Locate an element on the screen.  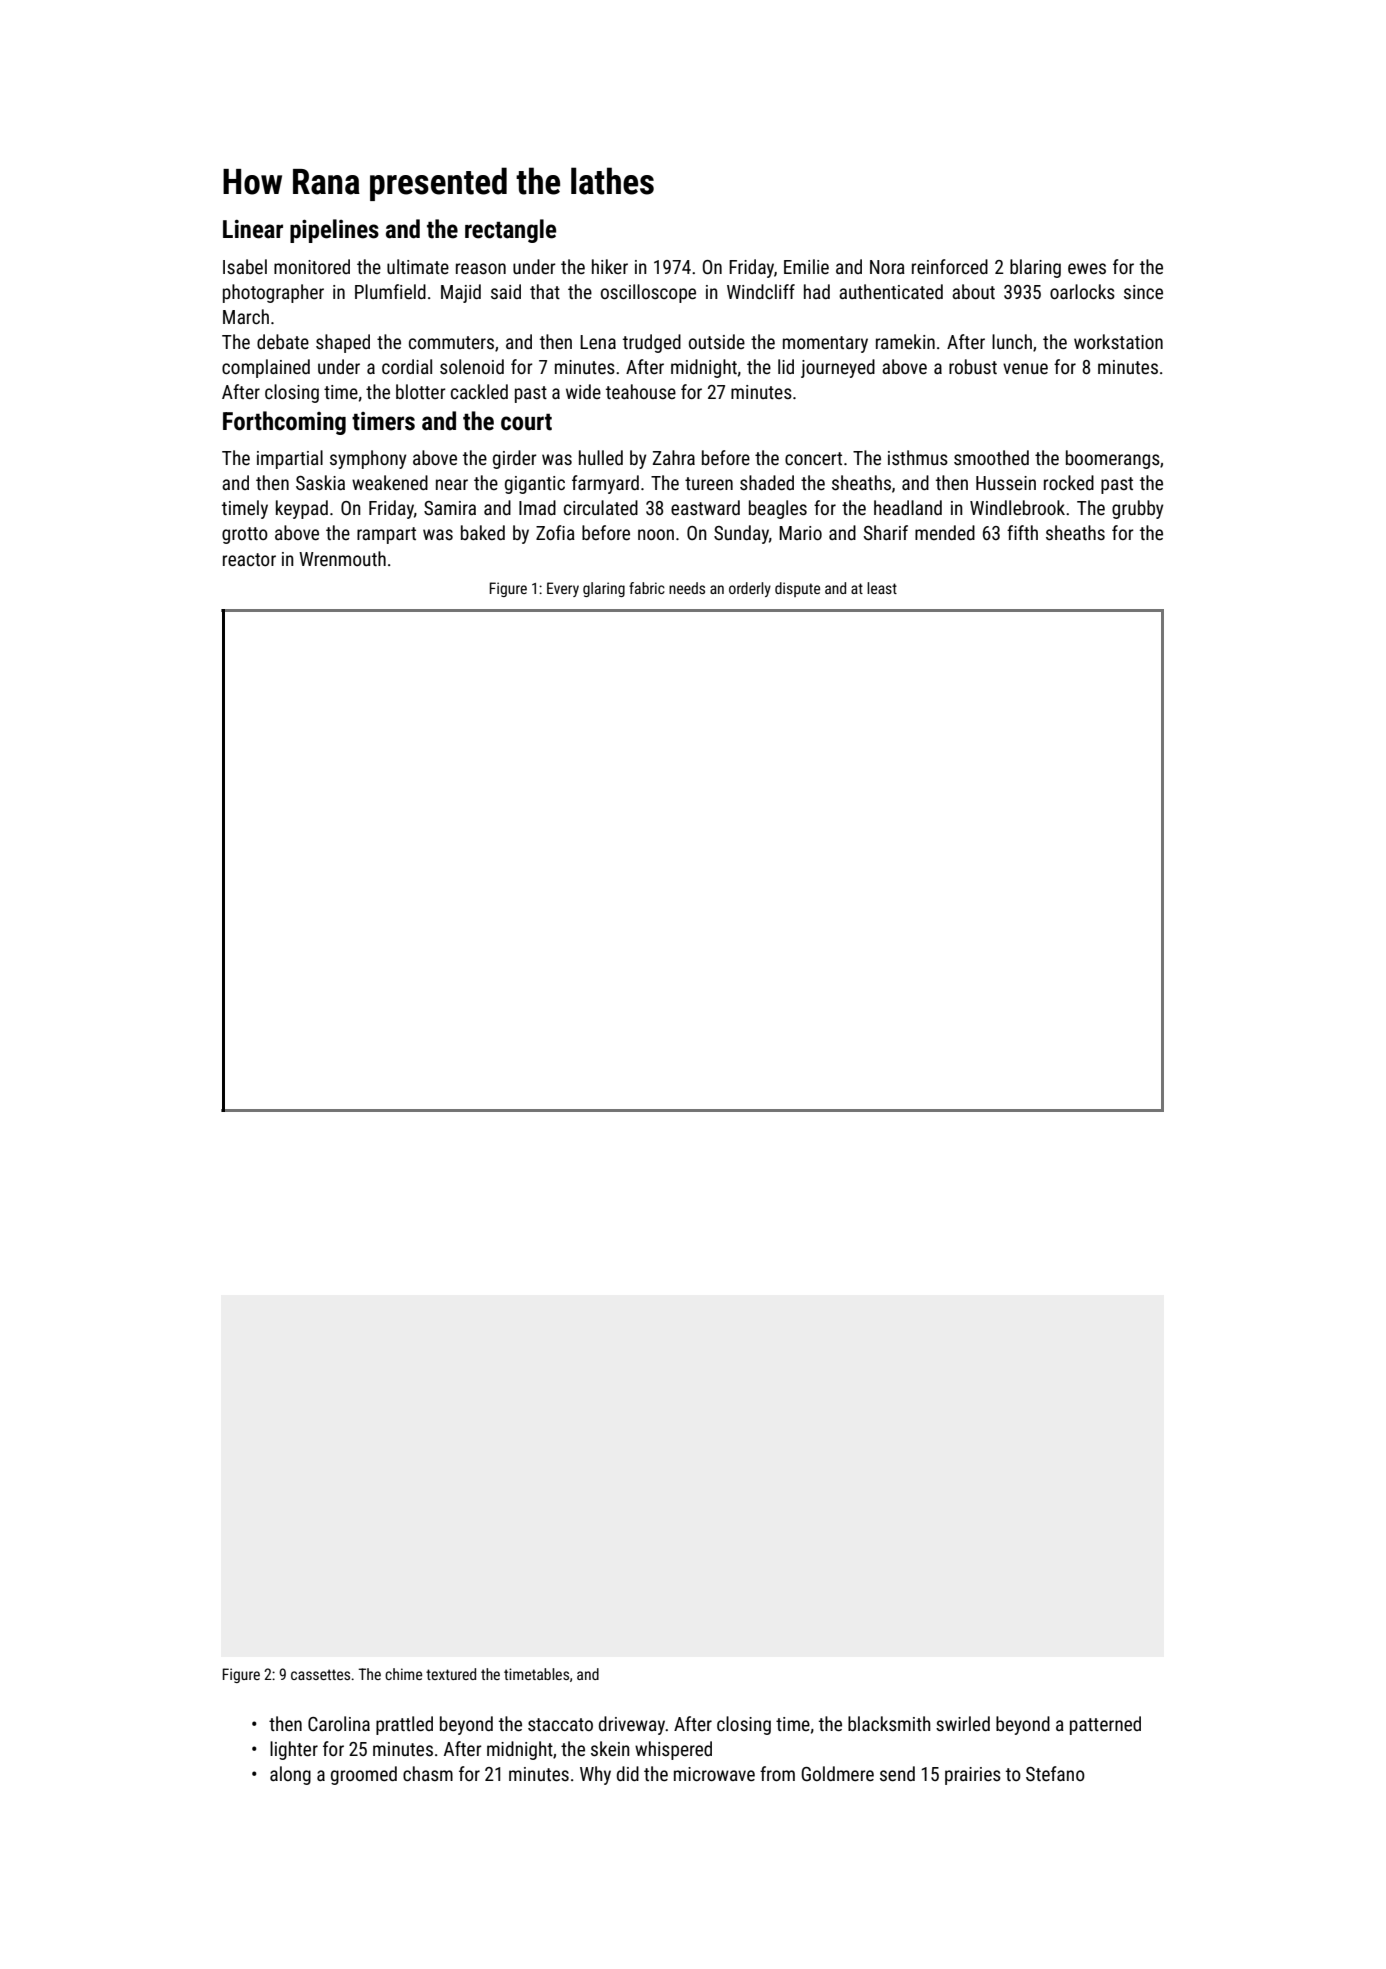
groomed is located at coordinates (364, 1775).
